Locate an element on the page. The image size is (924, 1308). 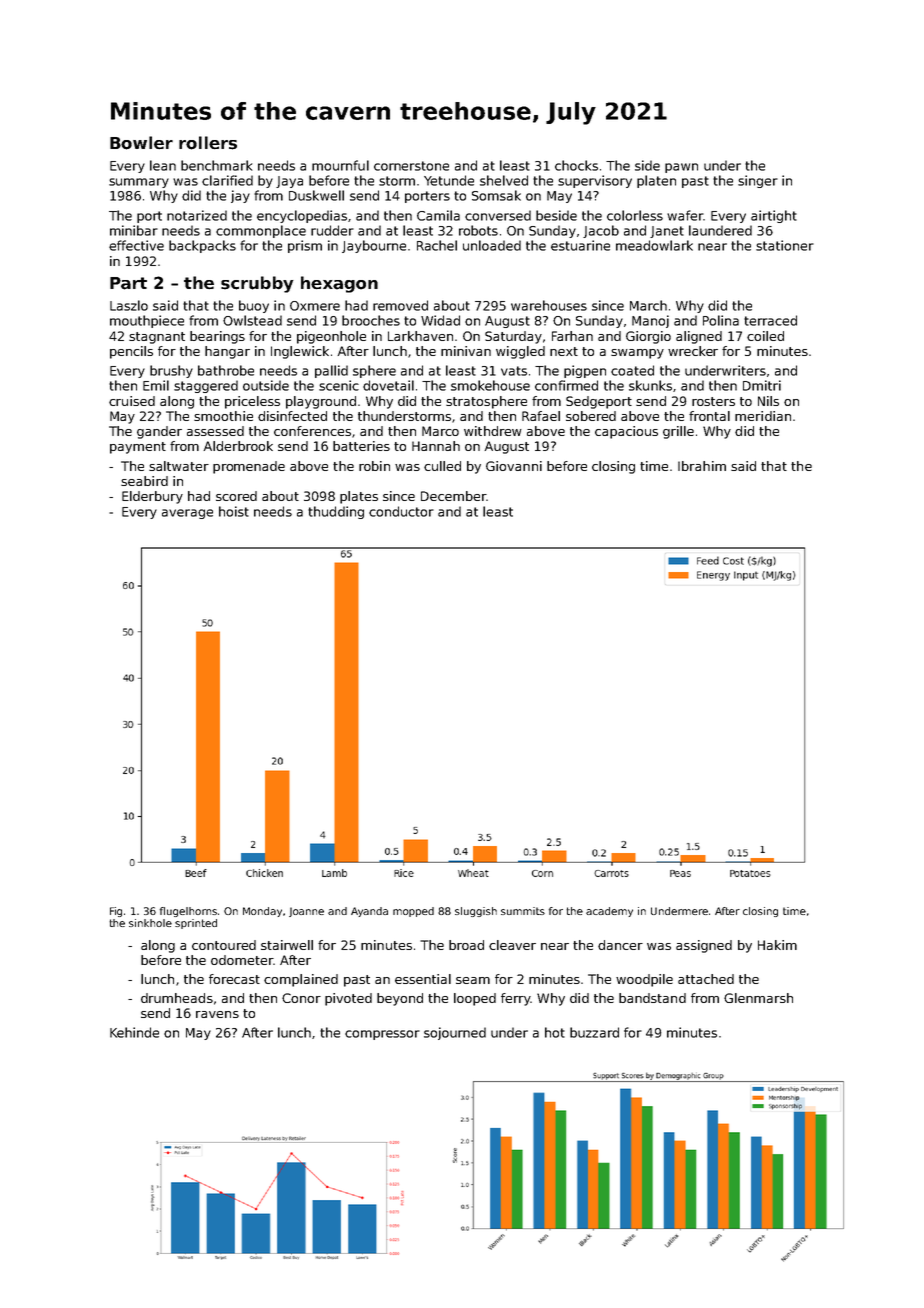
Kehinde is located at coordinates (134, 1032).
